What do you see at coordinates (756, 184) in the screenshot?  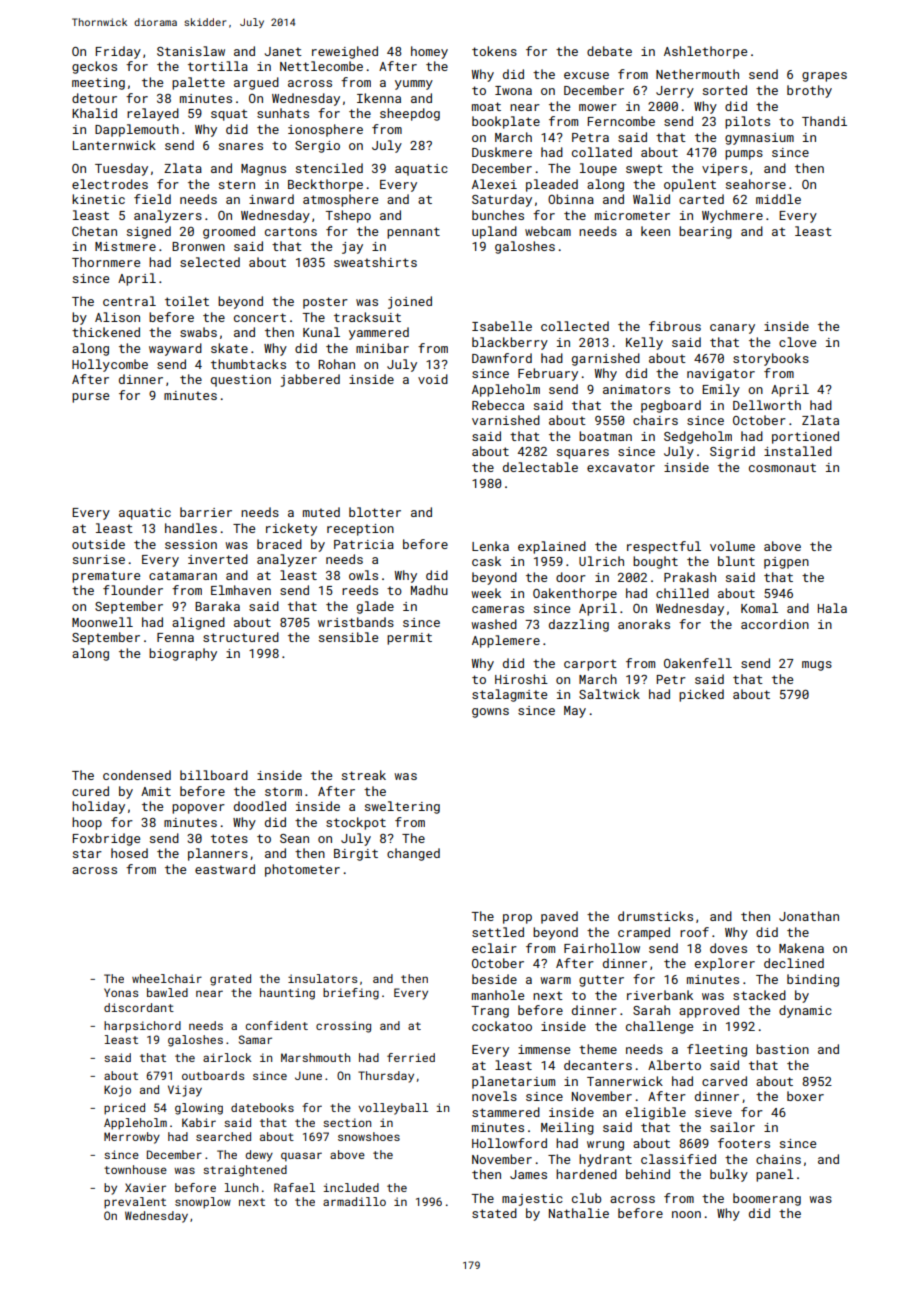 I see `seahorse` at bounding box center [756, 184].
